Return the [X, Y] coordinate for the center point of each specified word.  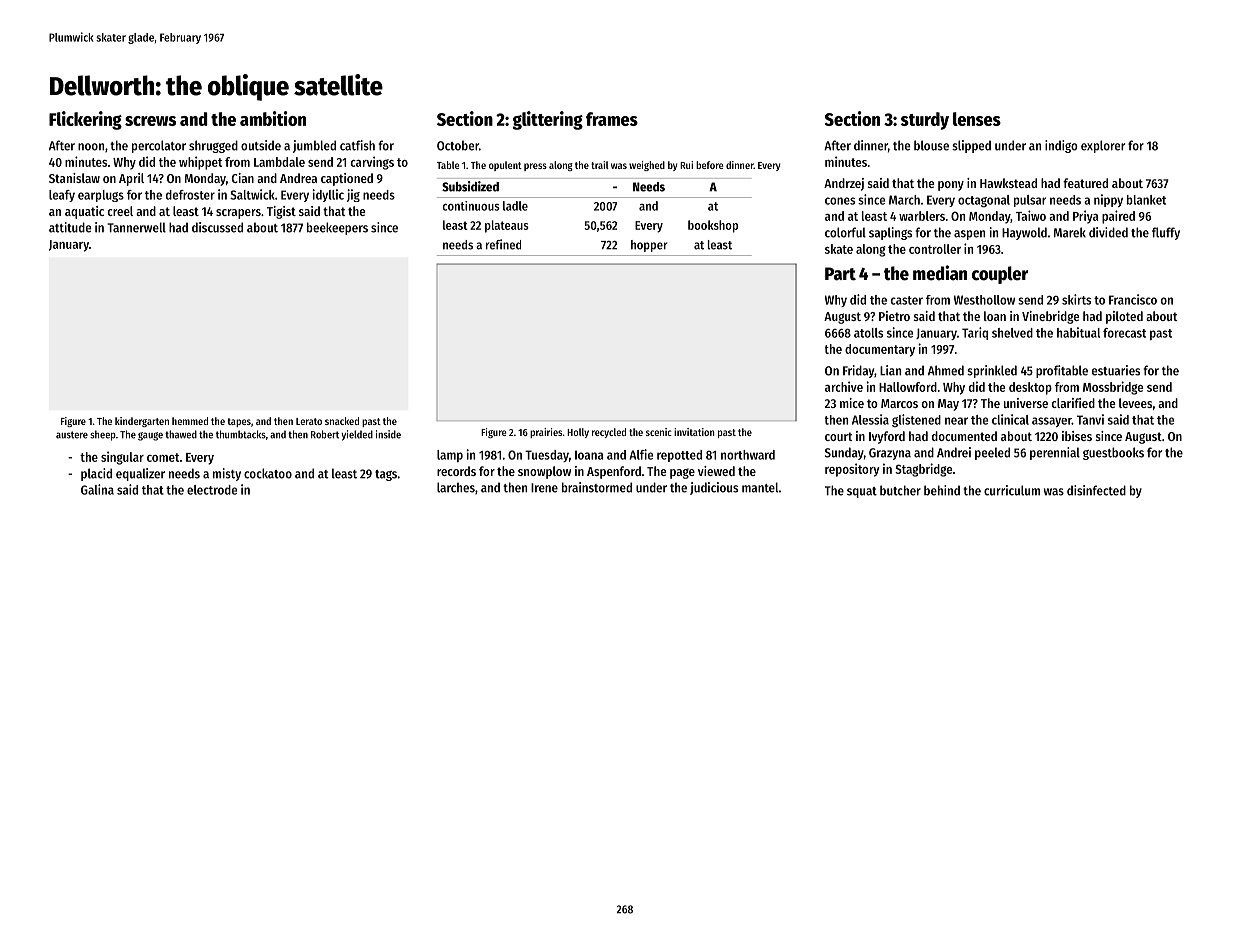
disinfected [1096, 490]
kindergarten [142, 422]
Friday [858, 371]
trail [600, 165]
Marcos [899, 403]
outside [261, 145]
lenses [977, 119]
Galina [97, 489]
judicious [714, 488]
